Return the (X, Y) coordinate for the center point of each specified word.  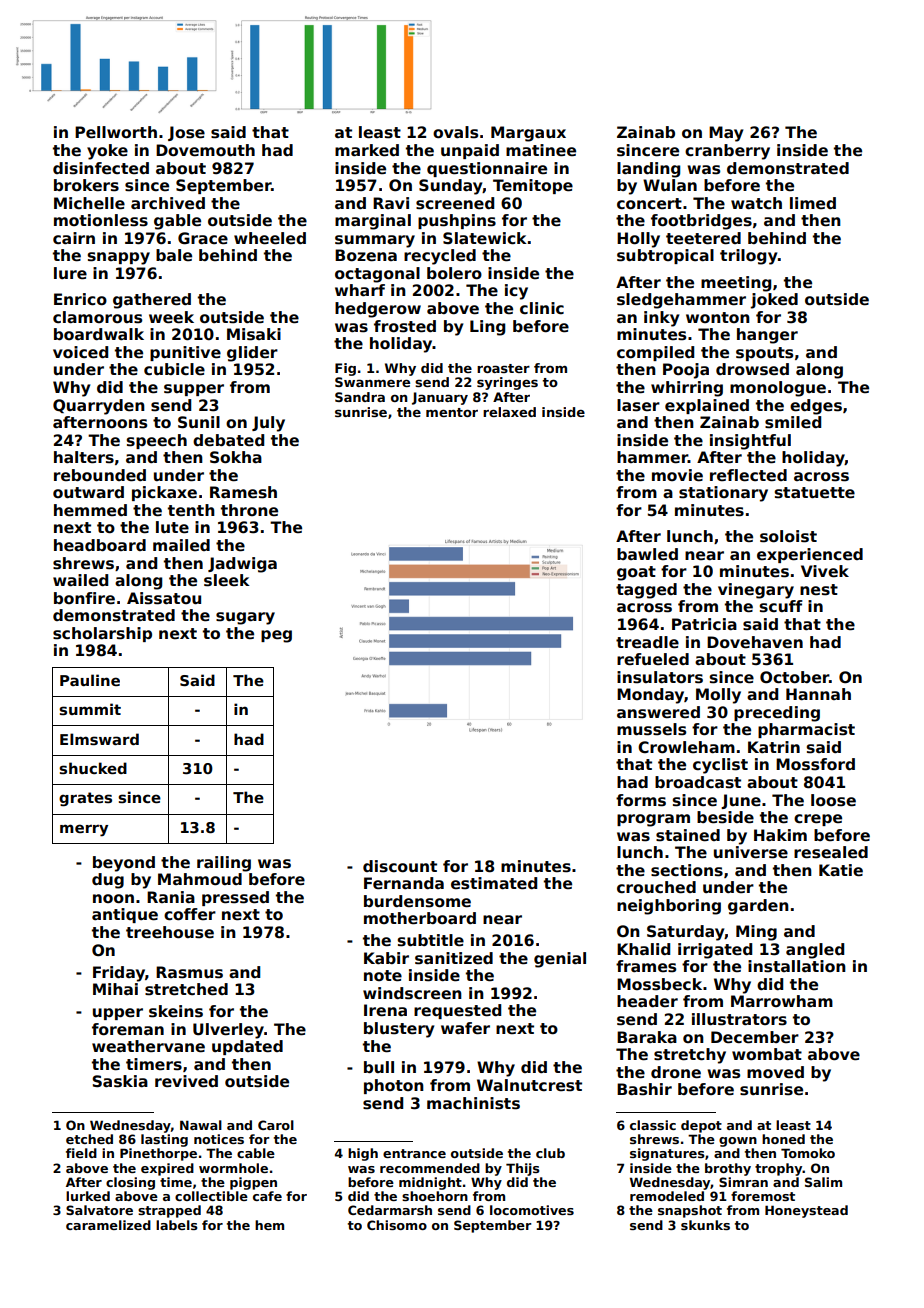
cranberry (727, 152)
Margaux (528, 134)
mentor (452, 412)
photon (394, 1086)
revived (186, 1081)
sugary (245, 618)
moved (775, 1072)
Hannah (818, 694)
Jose (186, 133)
